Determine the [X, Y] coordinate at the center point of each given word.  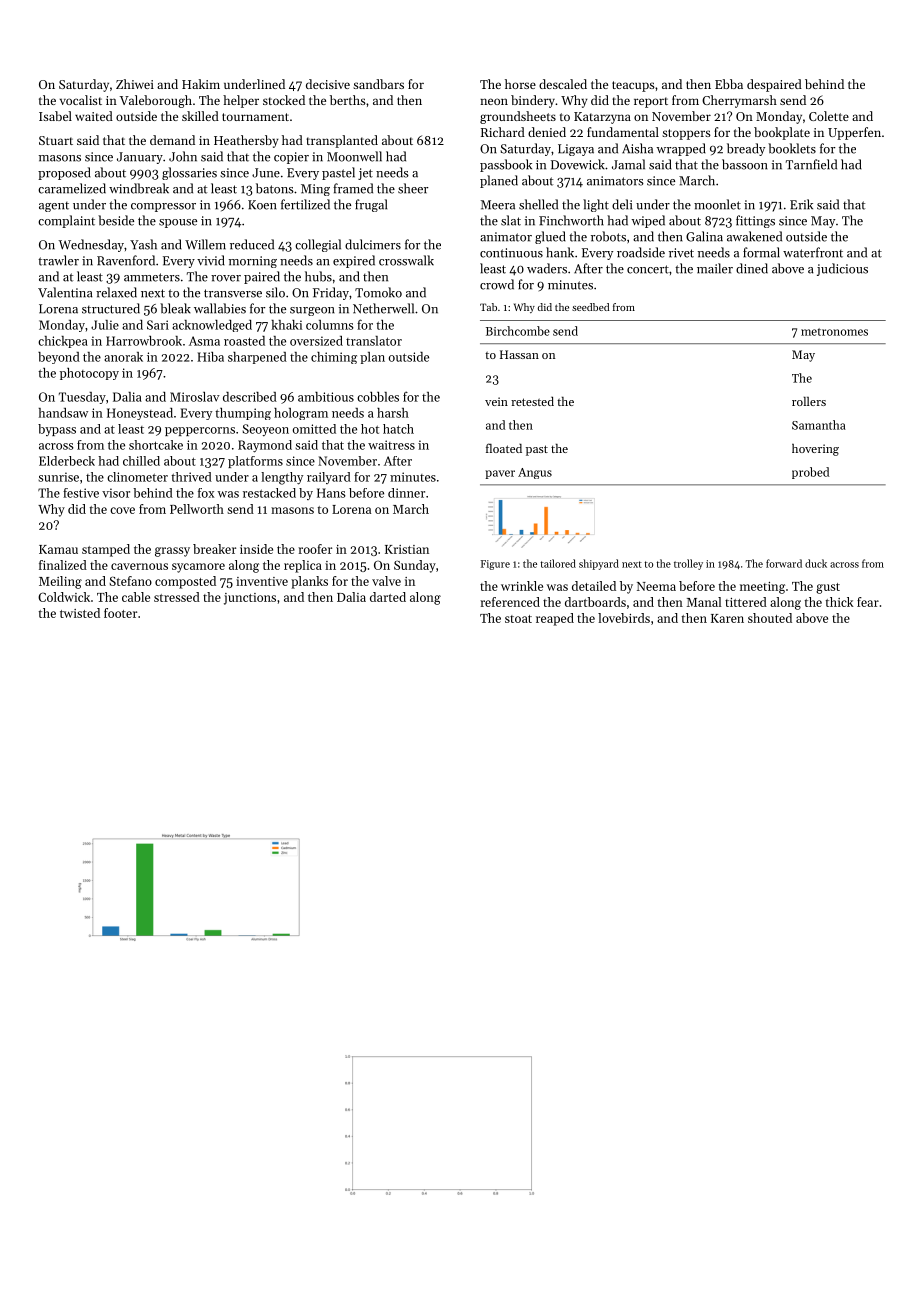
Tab [488, 307]
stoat [518, 619]
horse [520, 84]
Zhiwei [135, 84]
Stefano [130, 581]
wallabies [220, 308]
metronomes [834, 332]
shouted [770, 618]
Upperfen [854, 133]
